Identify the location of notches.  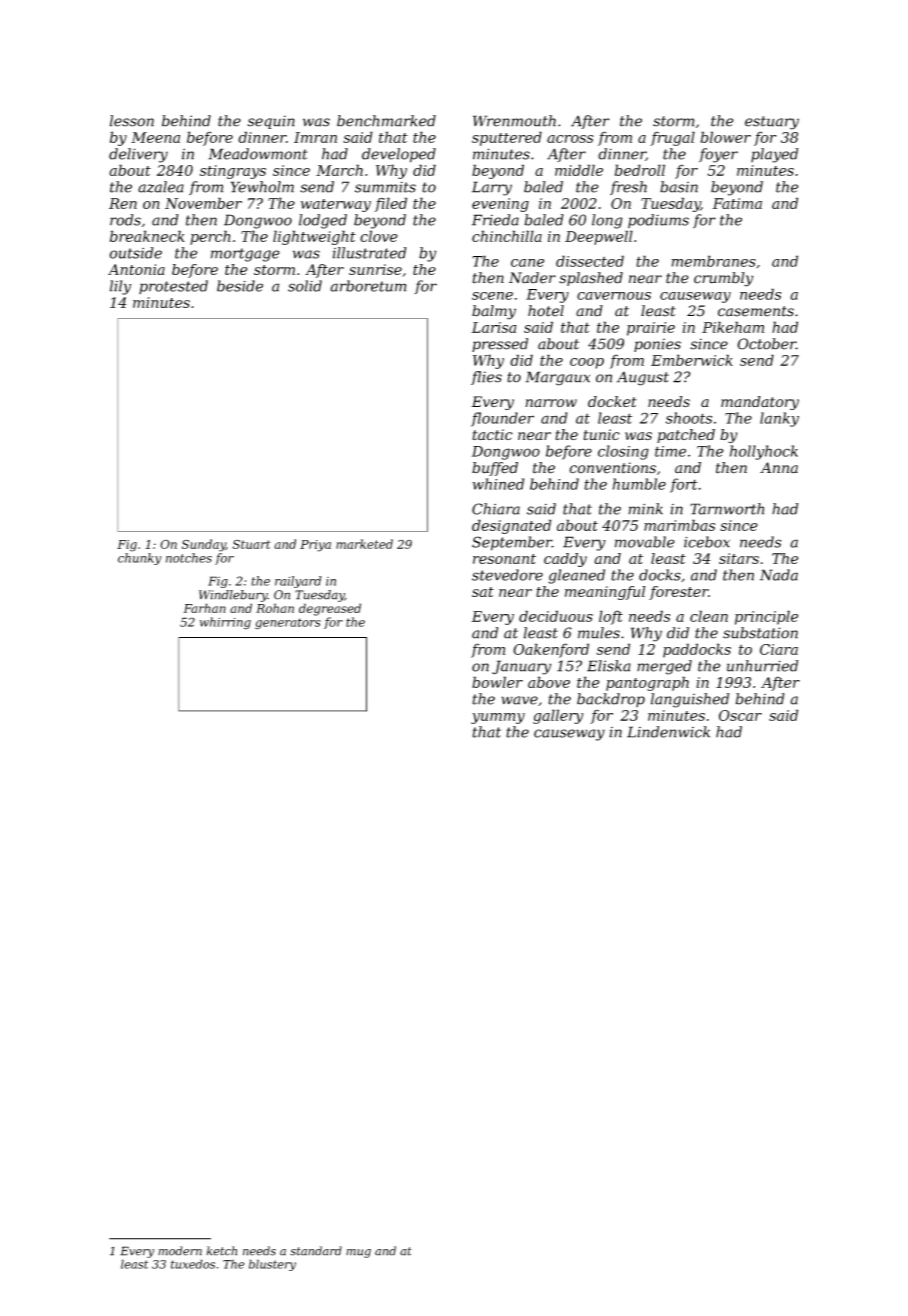
(189, 558).
